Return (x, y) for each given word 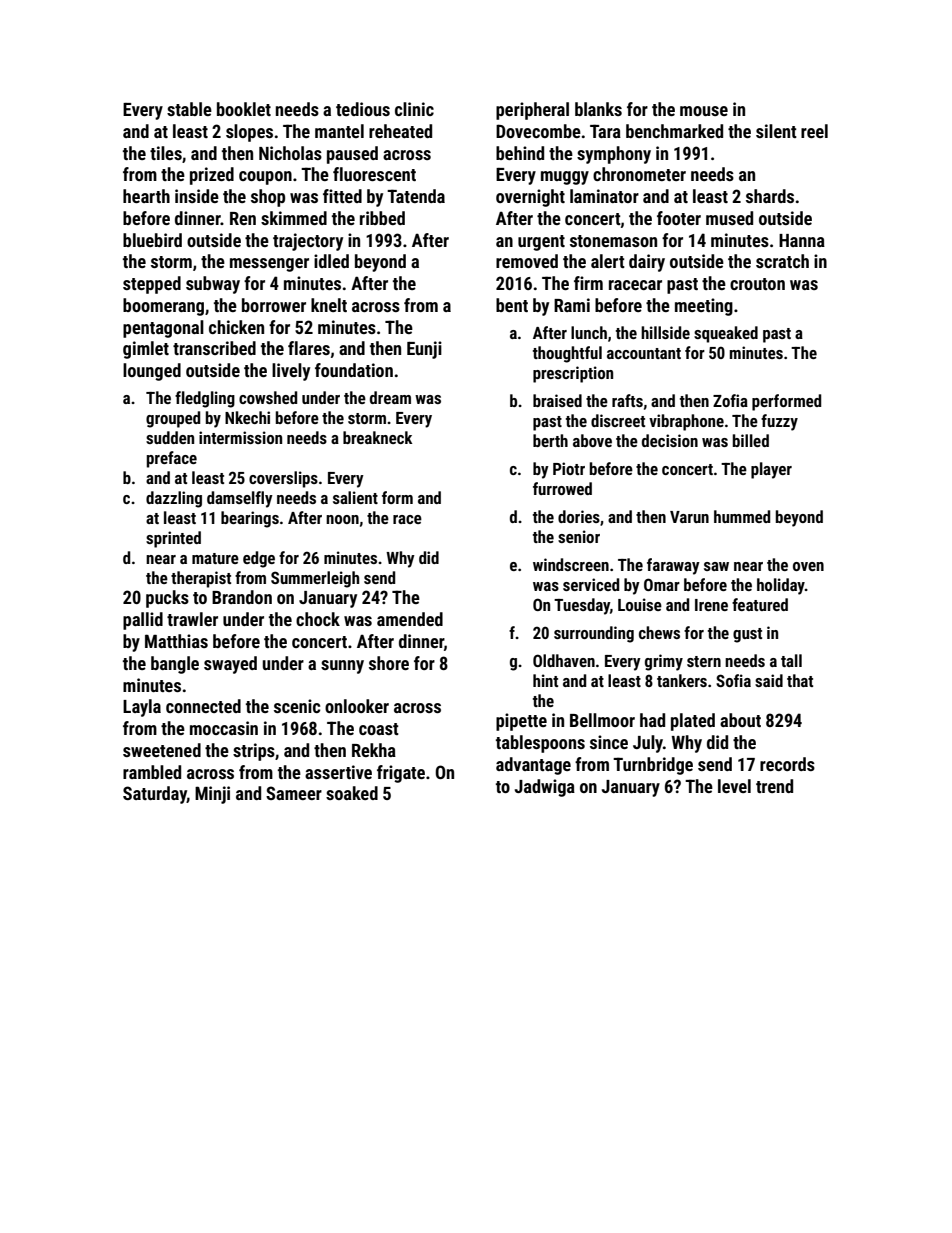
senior (579, 536)
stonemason (613, 241)
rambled (152, 772)
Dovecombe (538, 131)
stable (189, 109)
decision (670, 440)
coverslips (283, 479)
